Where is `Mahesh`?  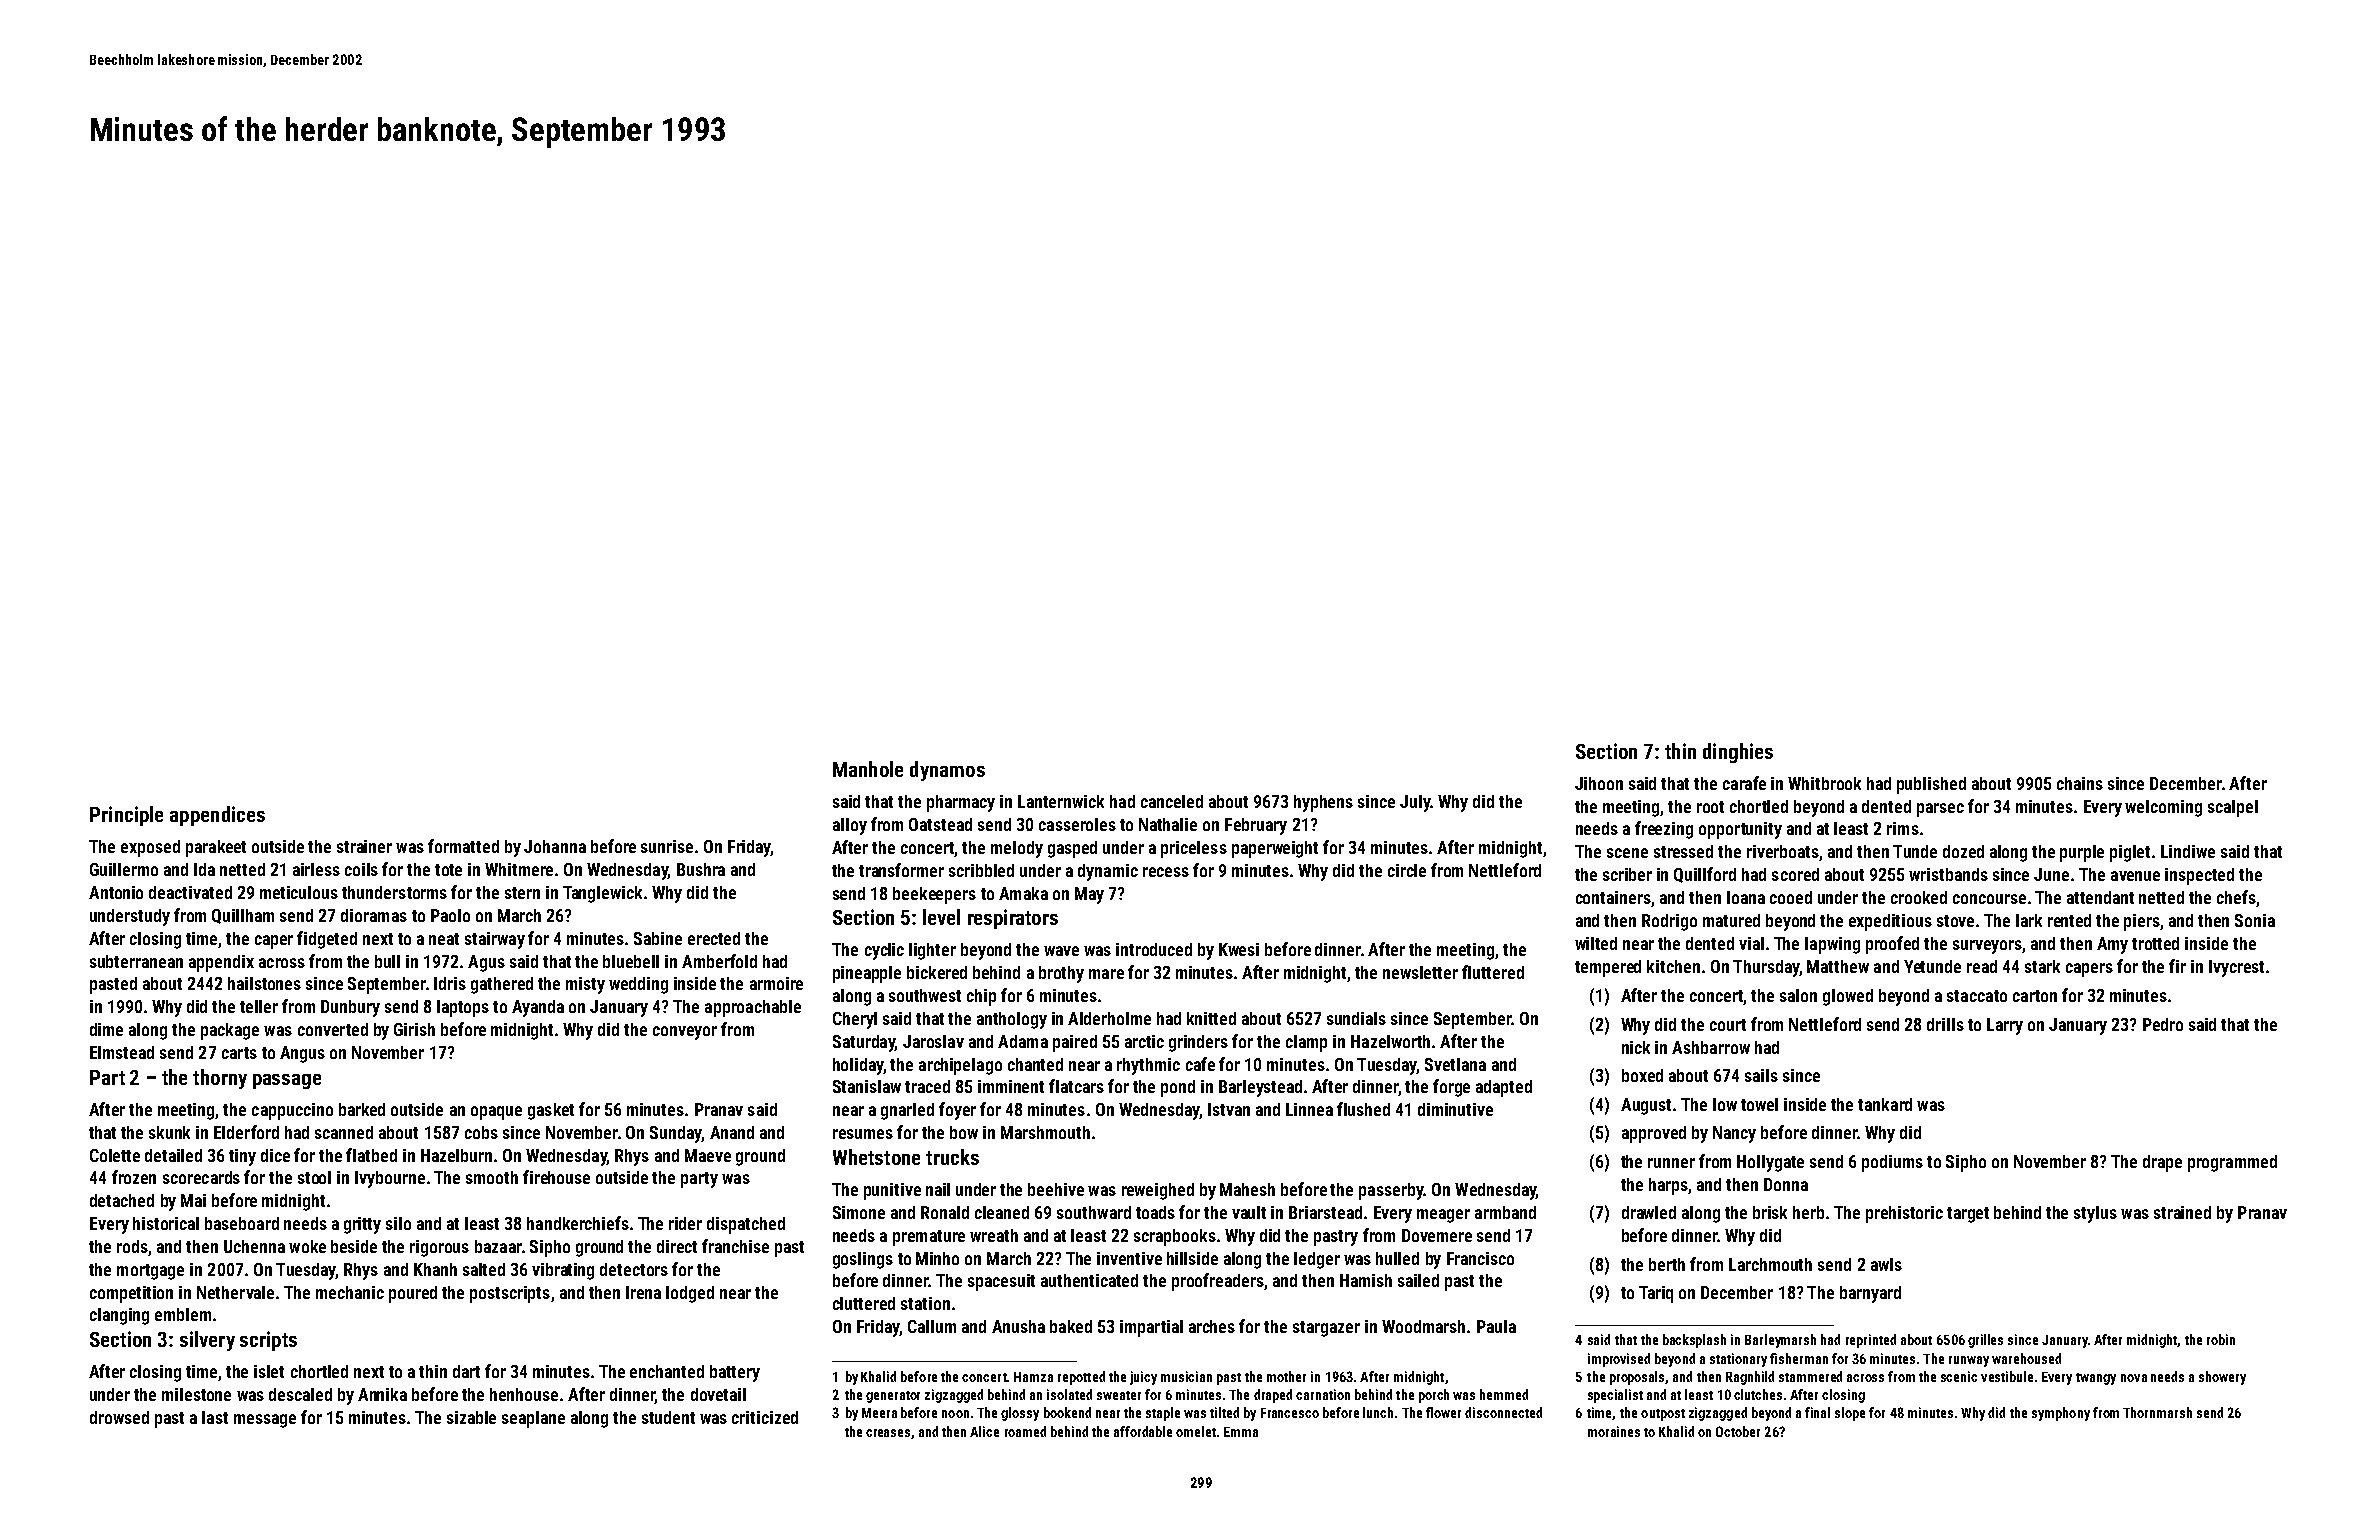 Mahesh is located at coordinates (1247, 1189).
